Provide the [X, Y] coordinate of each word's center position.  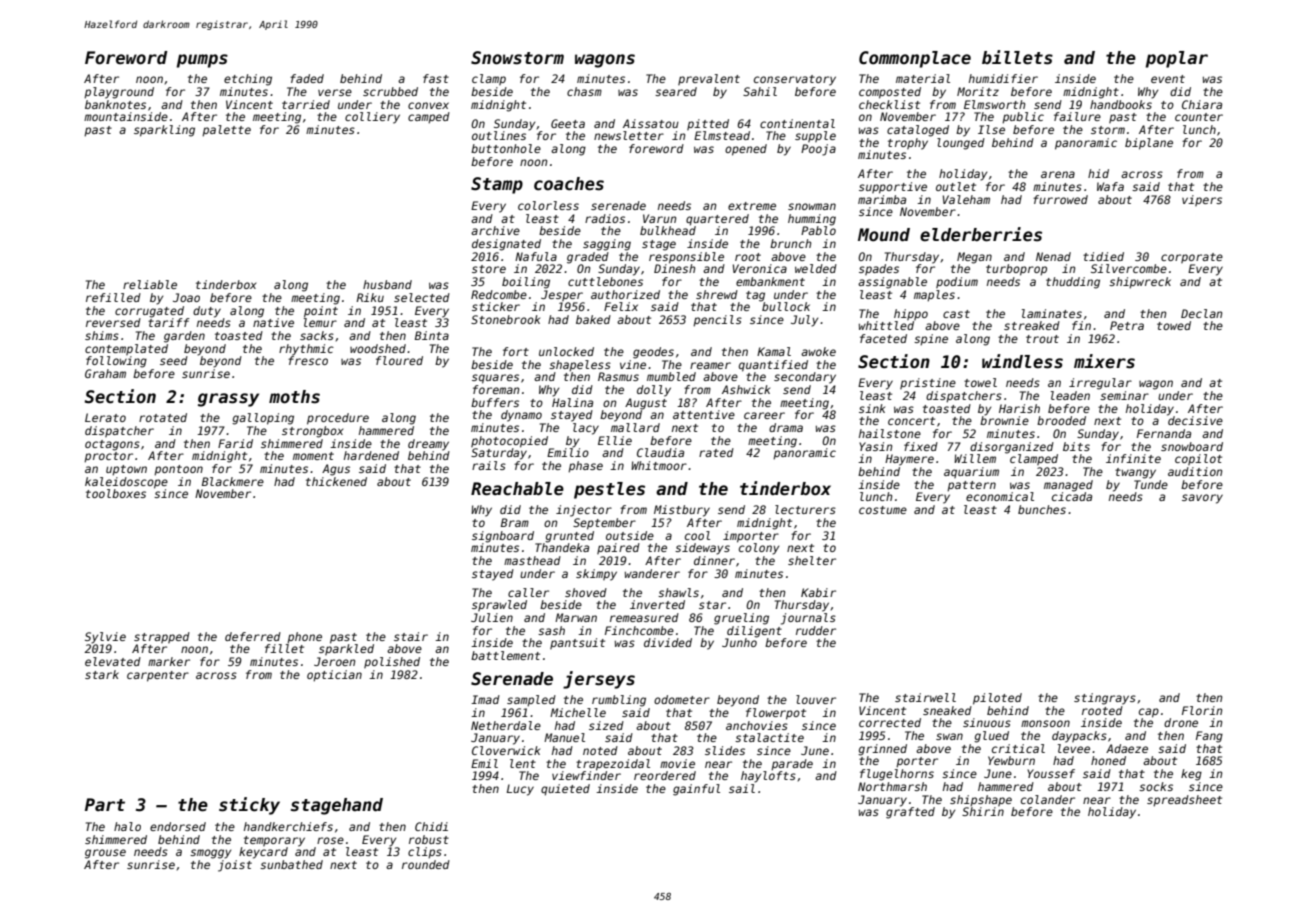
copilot [1198, 459]
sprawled [499, 605]
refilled [113, 297]
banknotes [115, 104]
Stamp [497, 185]
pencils [717, 321]
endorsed [178, 826]
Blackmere [233, 481]
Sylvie [105, 638]
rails [489, 465]
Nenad [1053, 256]
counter [1199, 117]
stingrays [1105, 699]
